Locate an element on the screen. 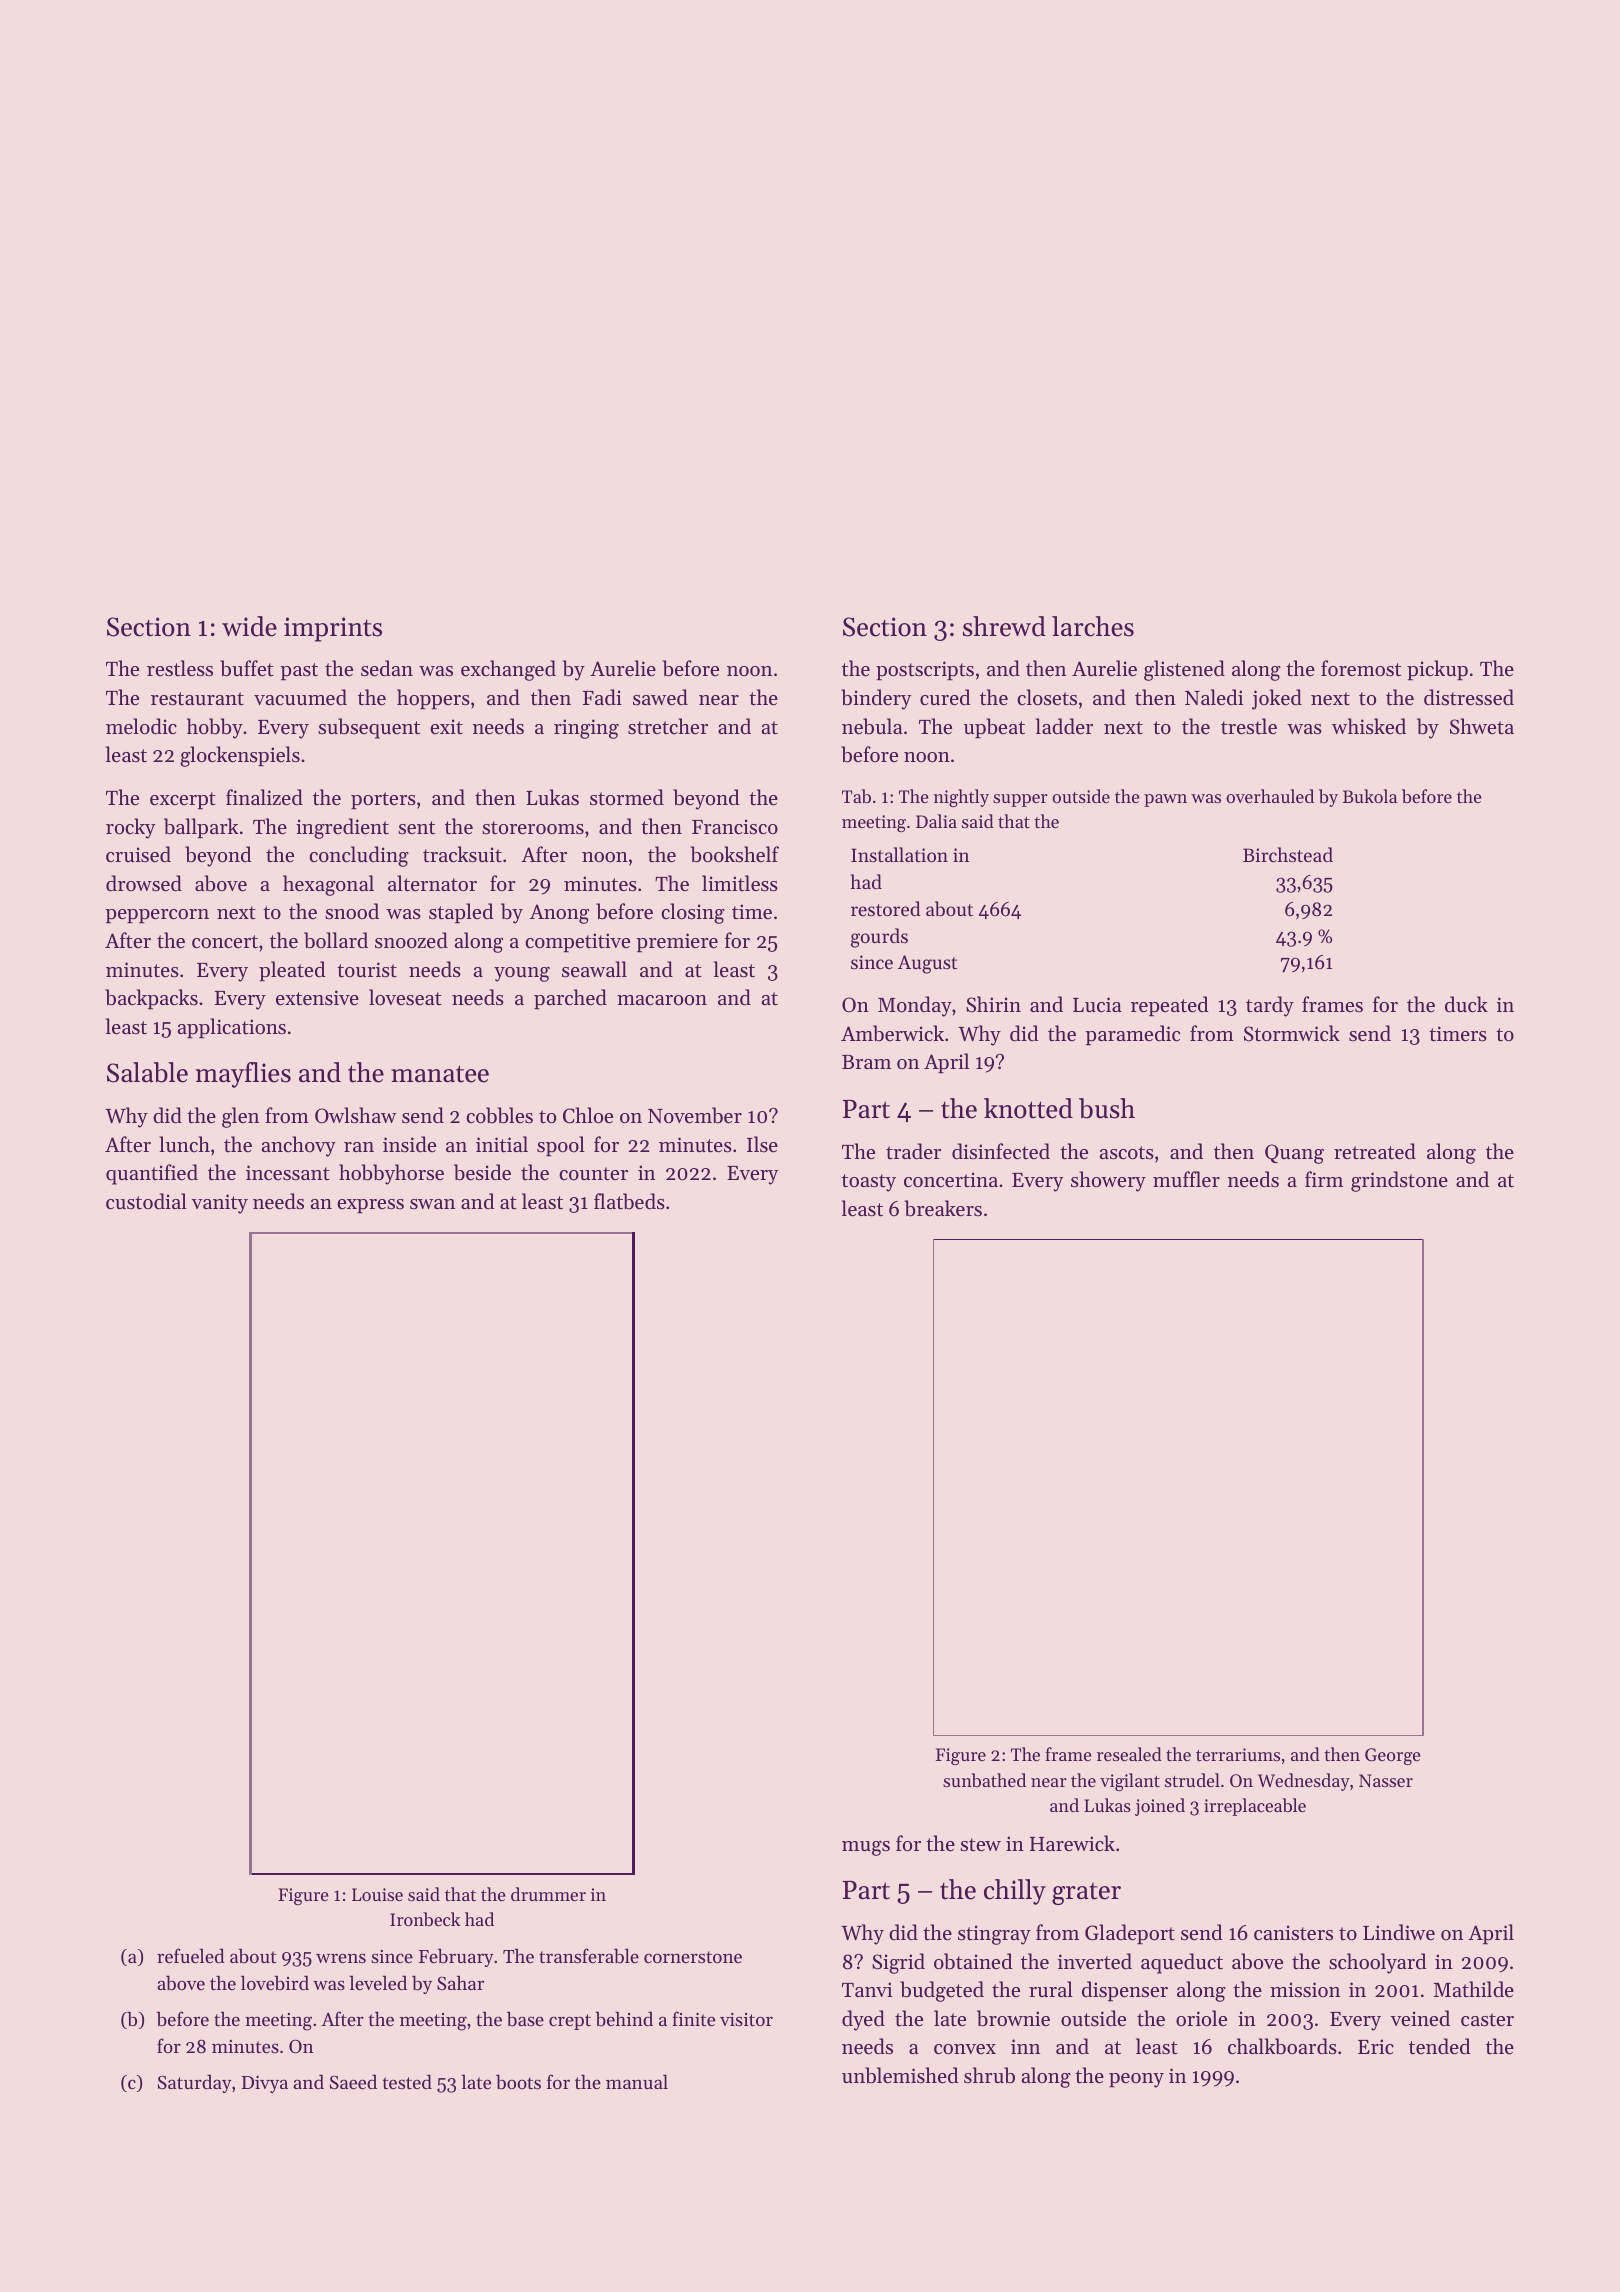 The image size is (1620, 2292). restored is located at coordinates (886, 908).
